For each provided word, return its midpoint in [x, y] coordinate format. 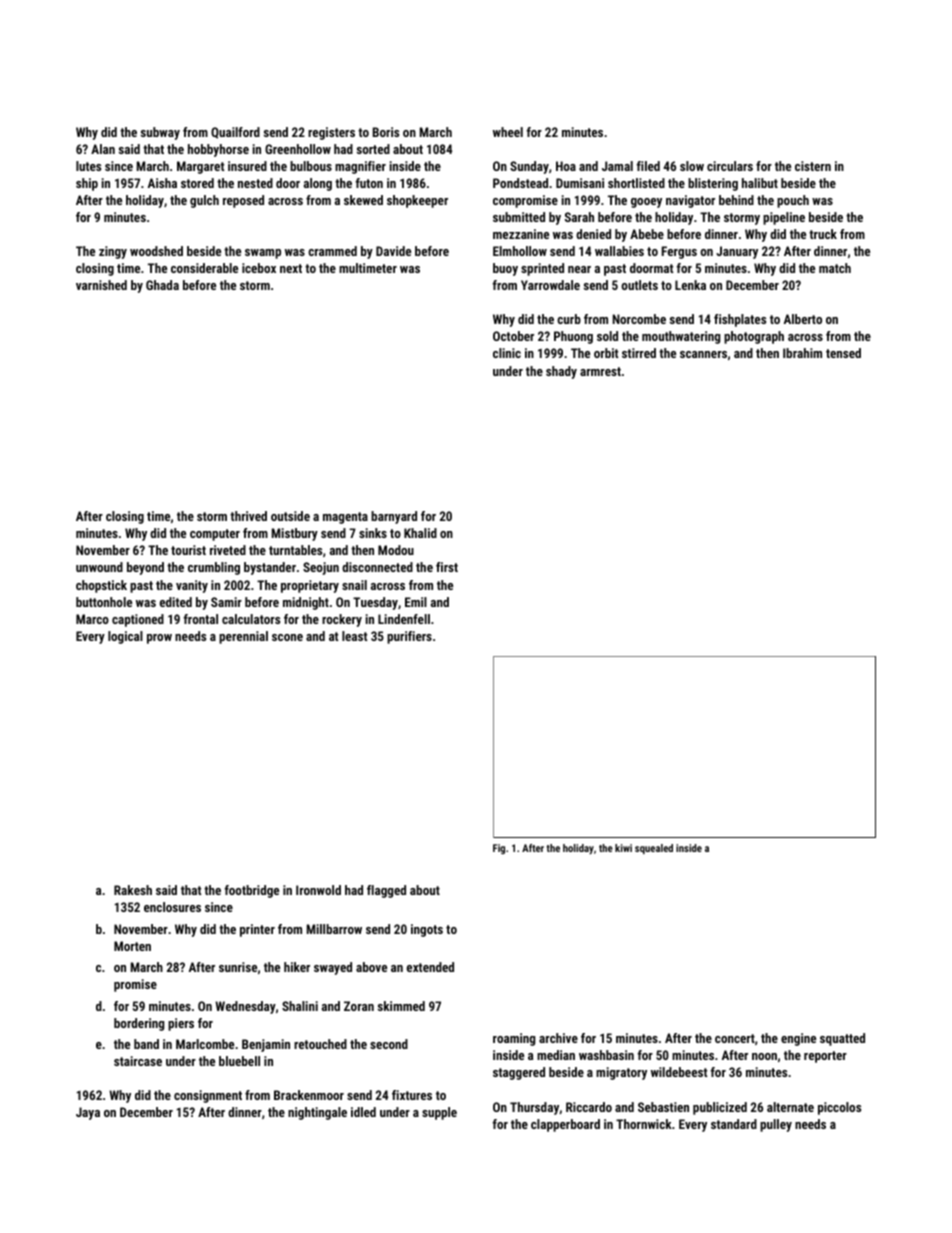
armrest [600, 371]
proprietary [310, 586]
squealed [654, 849]
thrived [248, 516]
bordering [139, 1024]
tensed [843, 353]
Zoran [359, 1006]
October [513, 336]
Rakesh [133, 890]
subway [160, 133]
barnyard [394, 517]
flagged [386, 891]
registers [331, 133]
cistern [813, 166]
